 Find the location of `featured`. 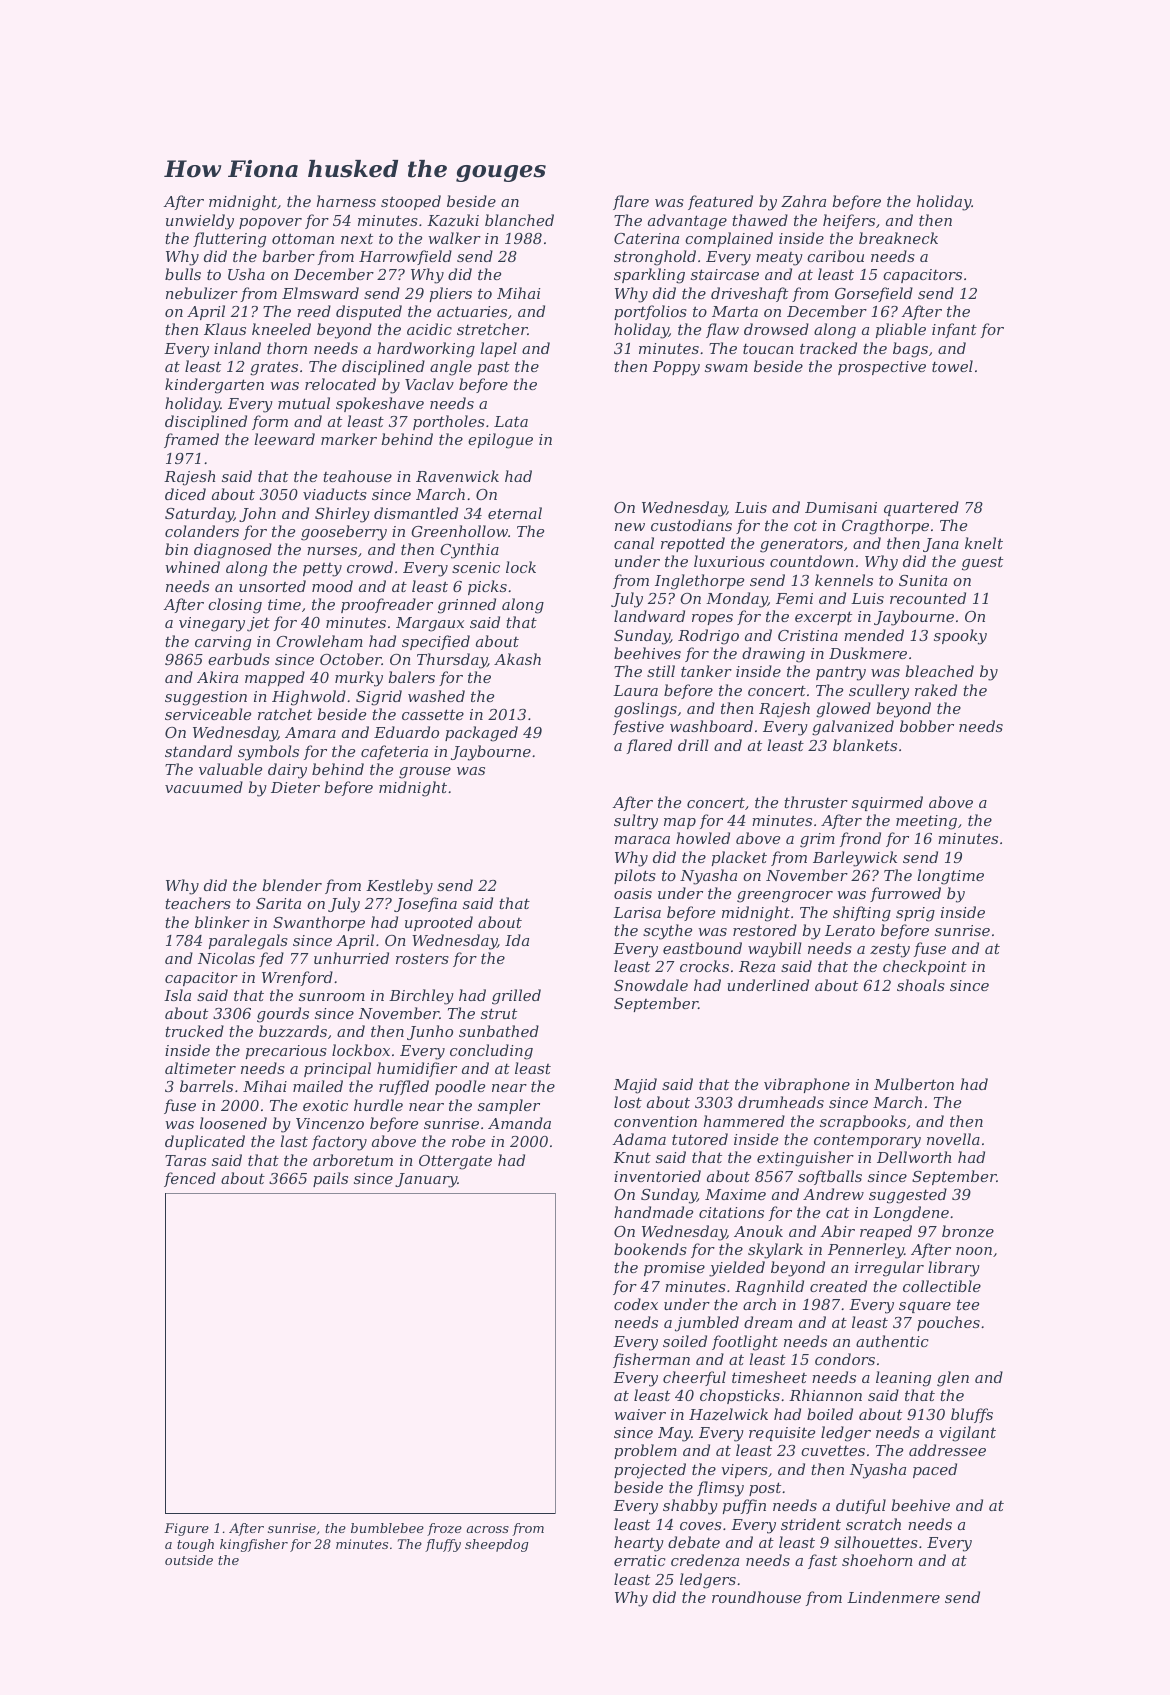

featured is located at coordinates (720, 202).
